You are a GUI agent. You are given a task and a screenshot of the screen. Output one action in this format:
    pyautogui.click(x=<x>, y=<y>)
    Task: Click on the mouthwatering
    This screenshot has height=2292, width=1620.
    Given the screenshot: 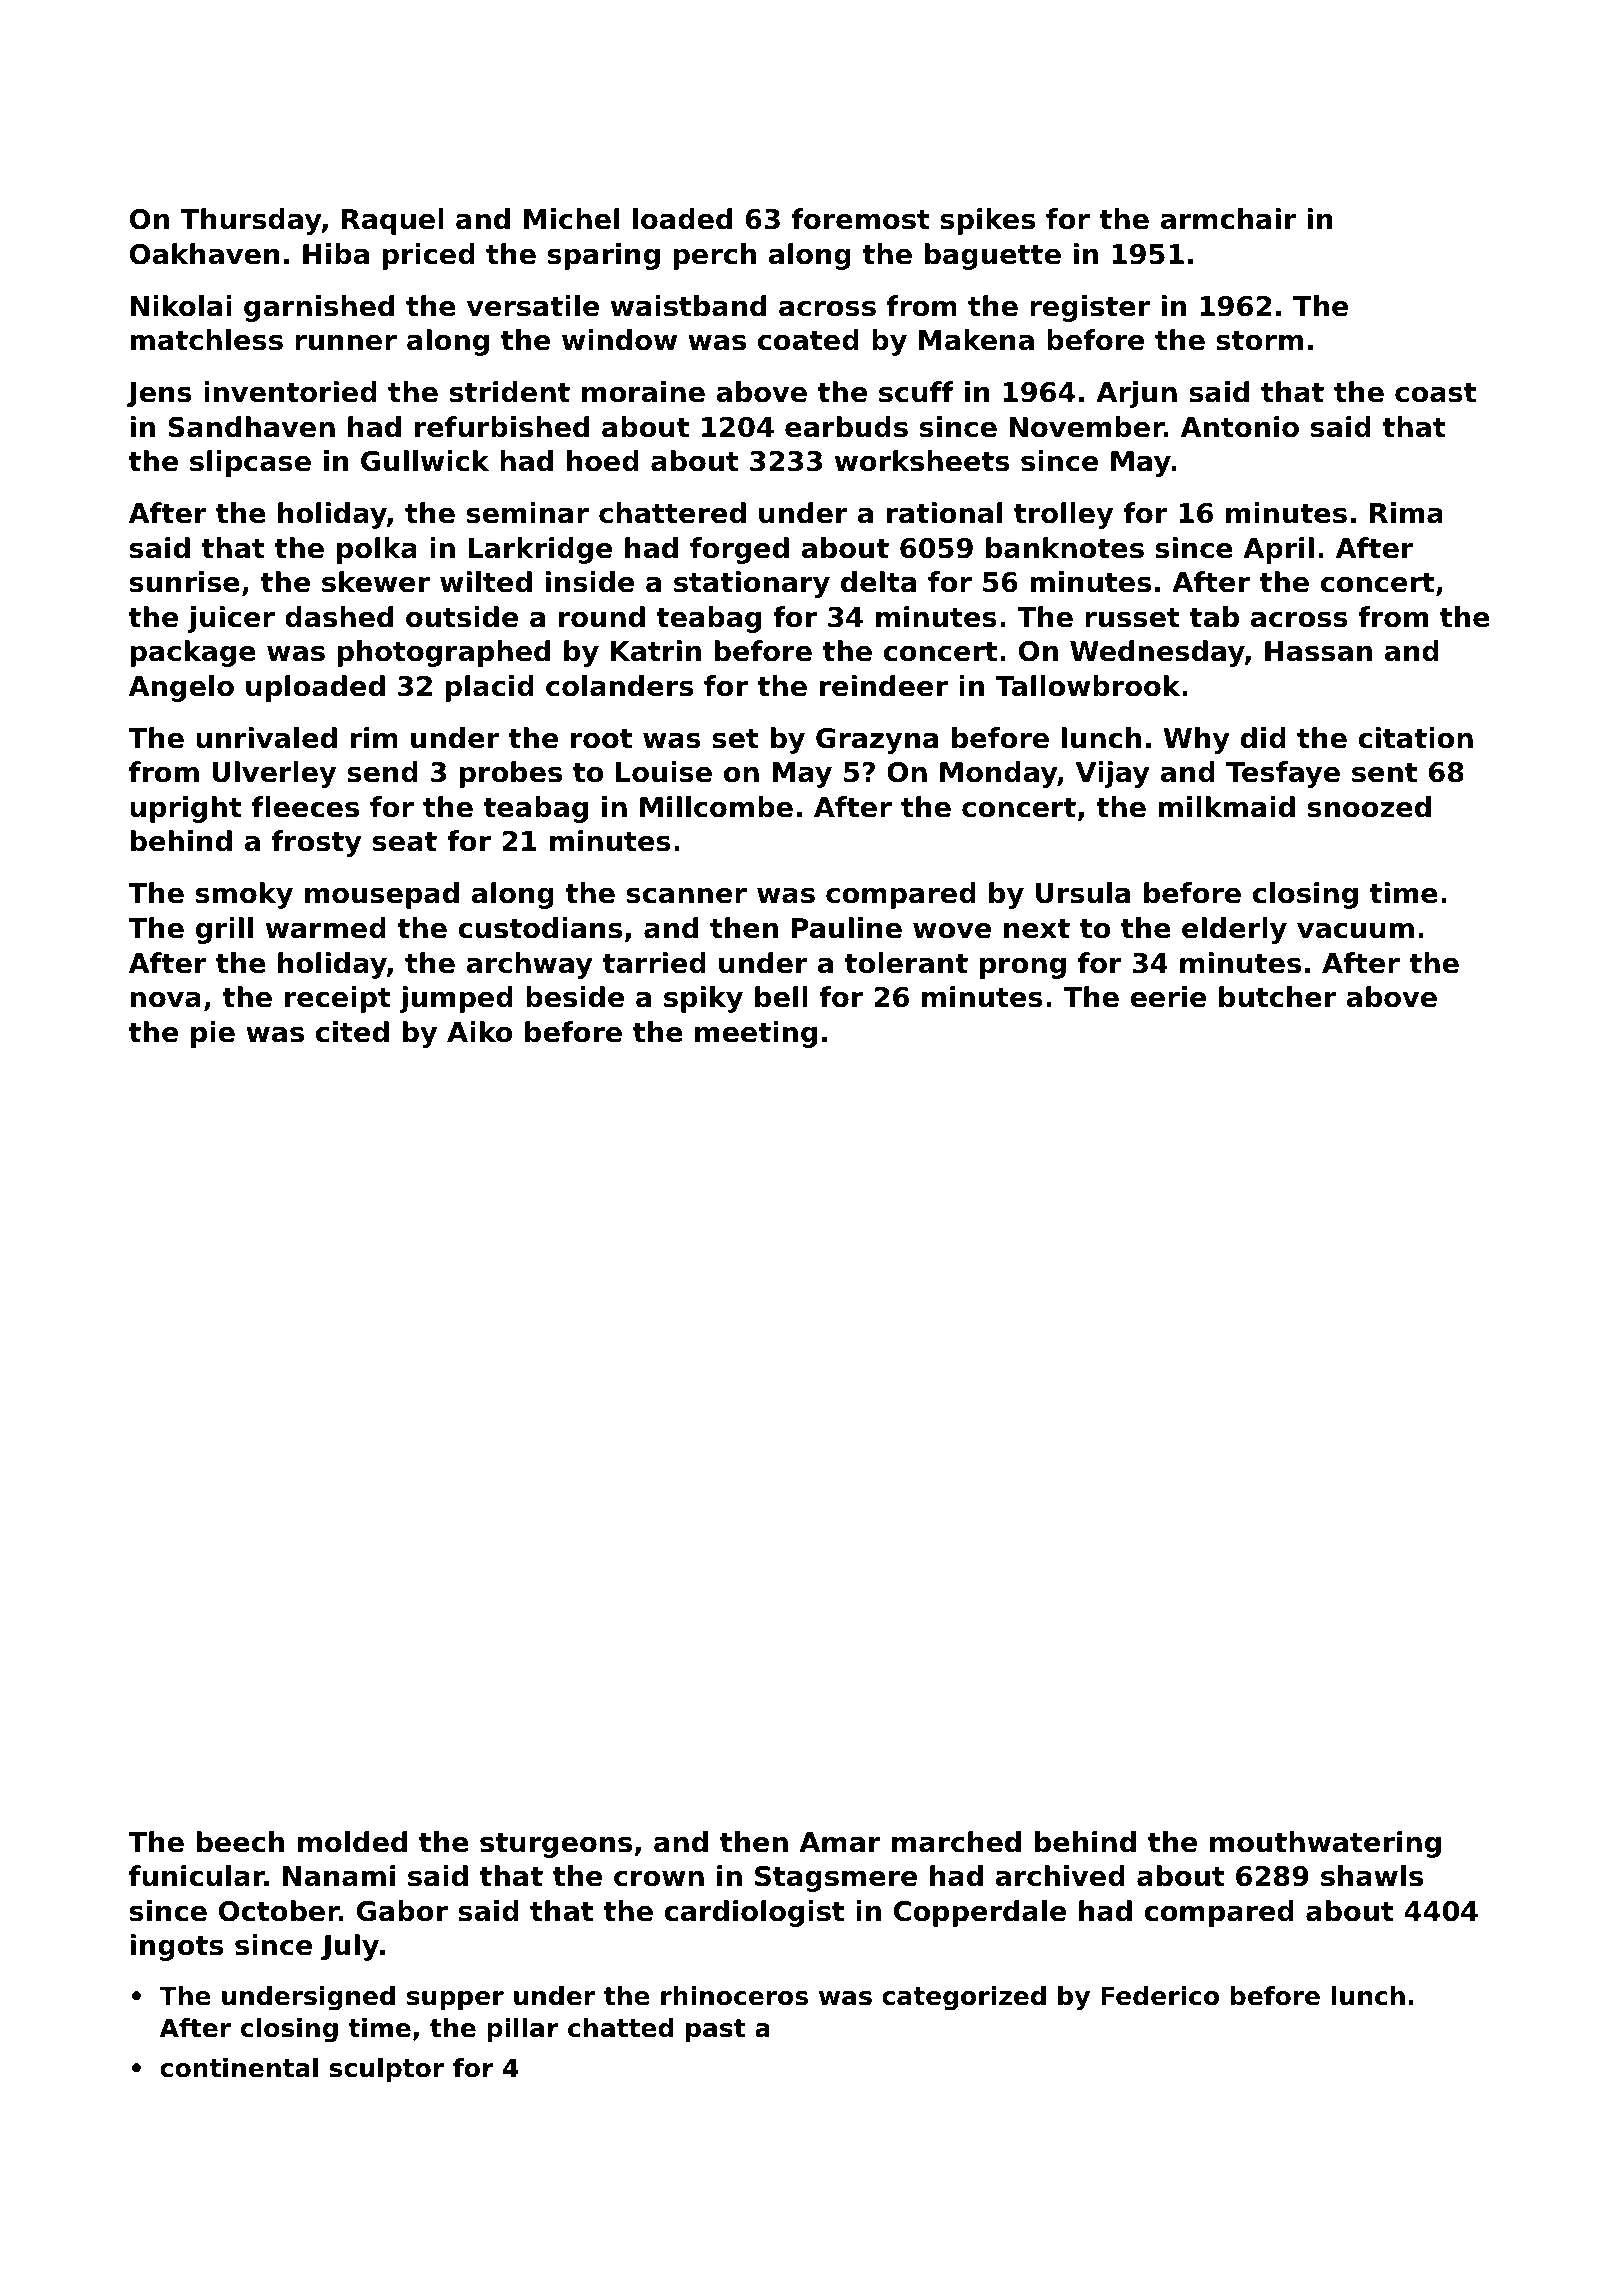 What is the action you would take?
    pyautogui.click(x=1325, y=1844)
